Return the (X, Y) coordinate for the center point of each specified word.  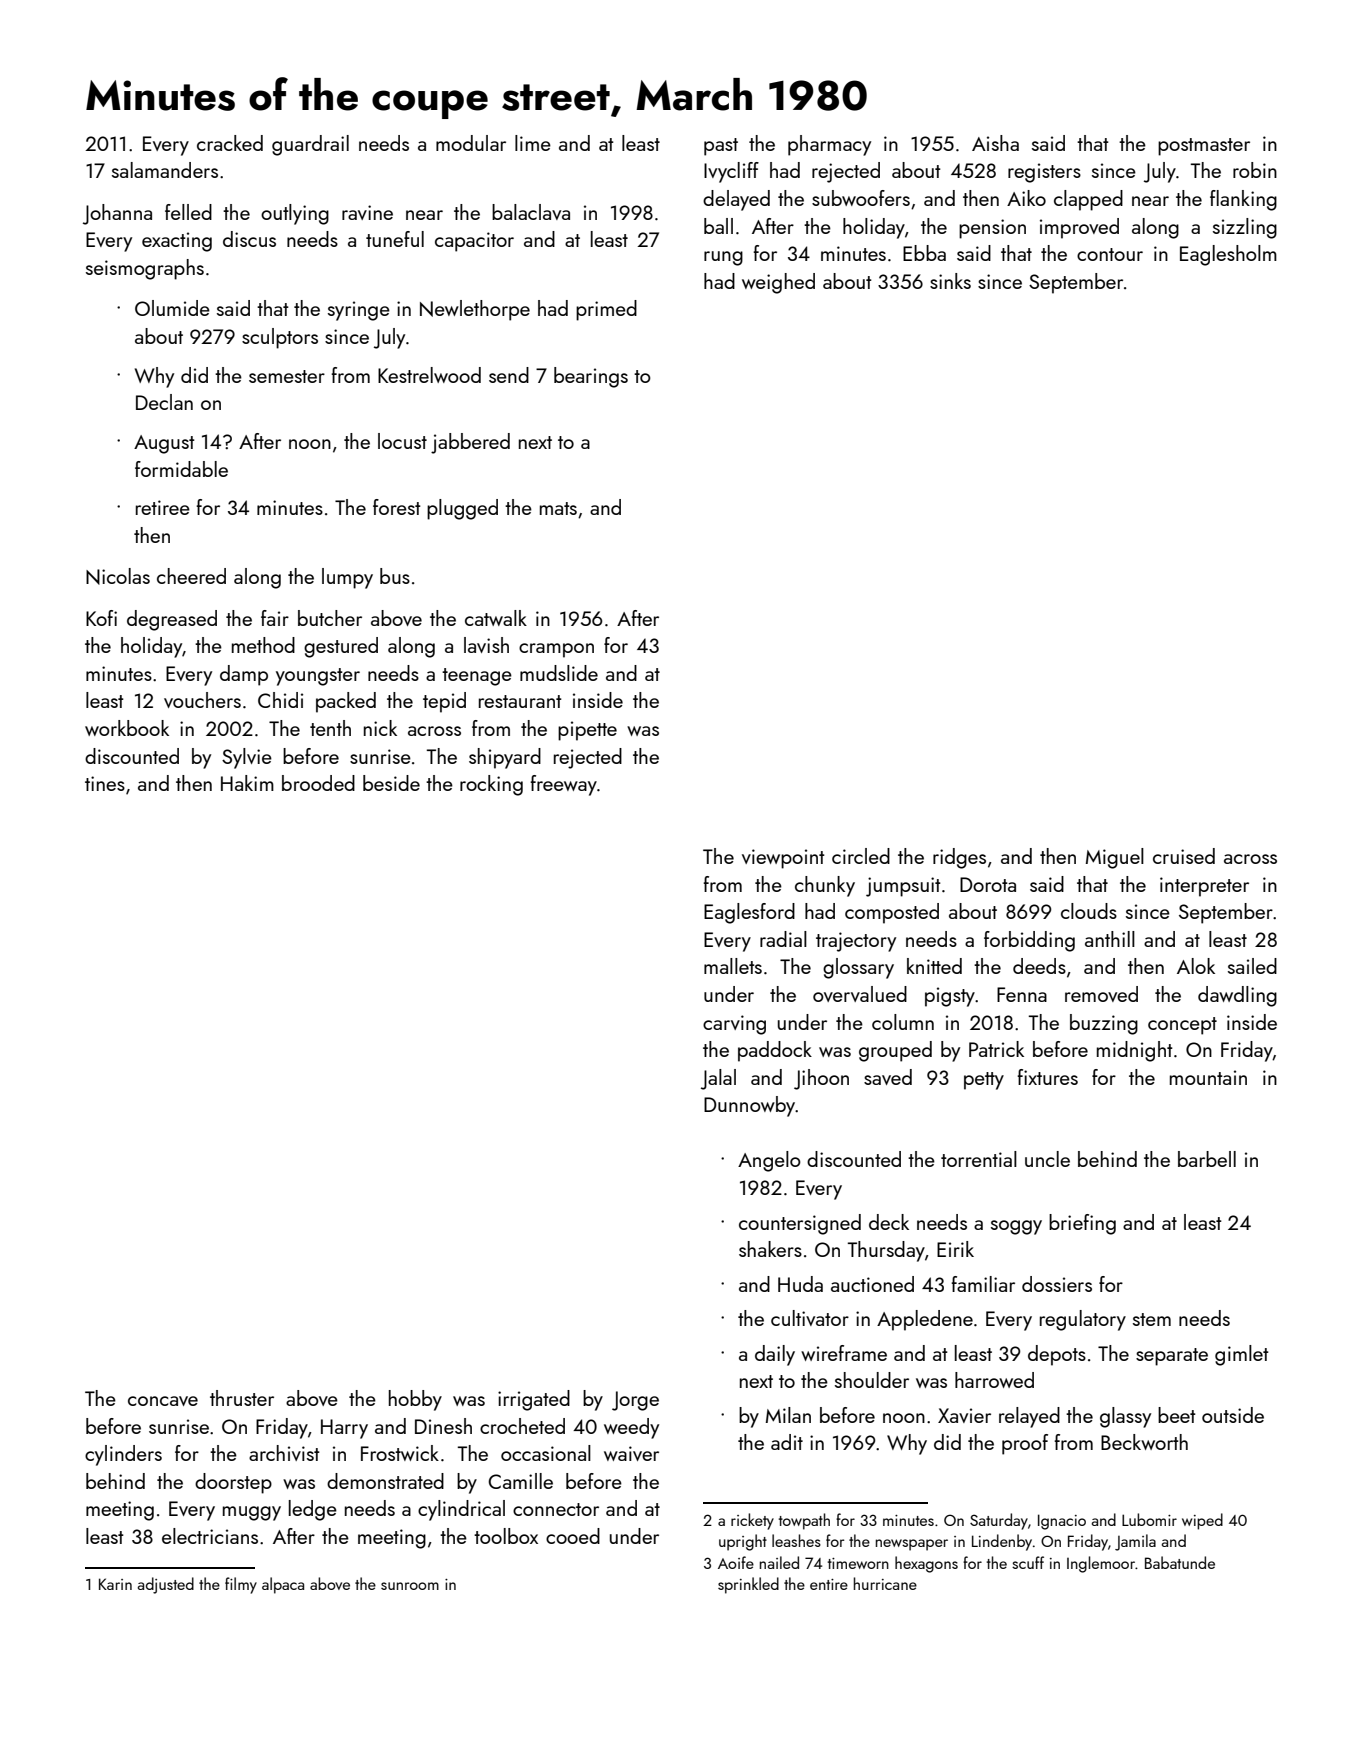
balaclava (531, 212)
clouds (1089, 911)
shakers (770, 1249)
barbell (1207, 1159)
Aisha (995, 143)
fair (275, 618)
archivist (284, 1453)
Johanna (117, 214)
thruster (242, 1398)
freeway (563, 785)
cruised (1184, 856)
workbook (127, 728)
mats (558, 508)
